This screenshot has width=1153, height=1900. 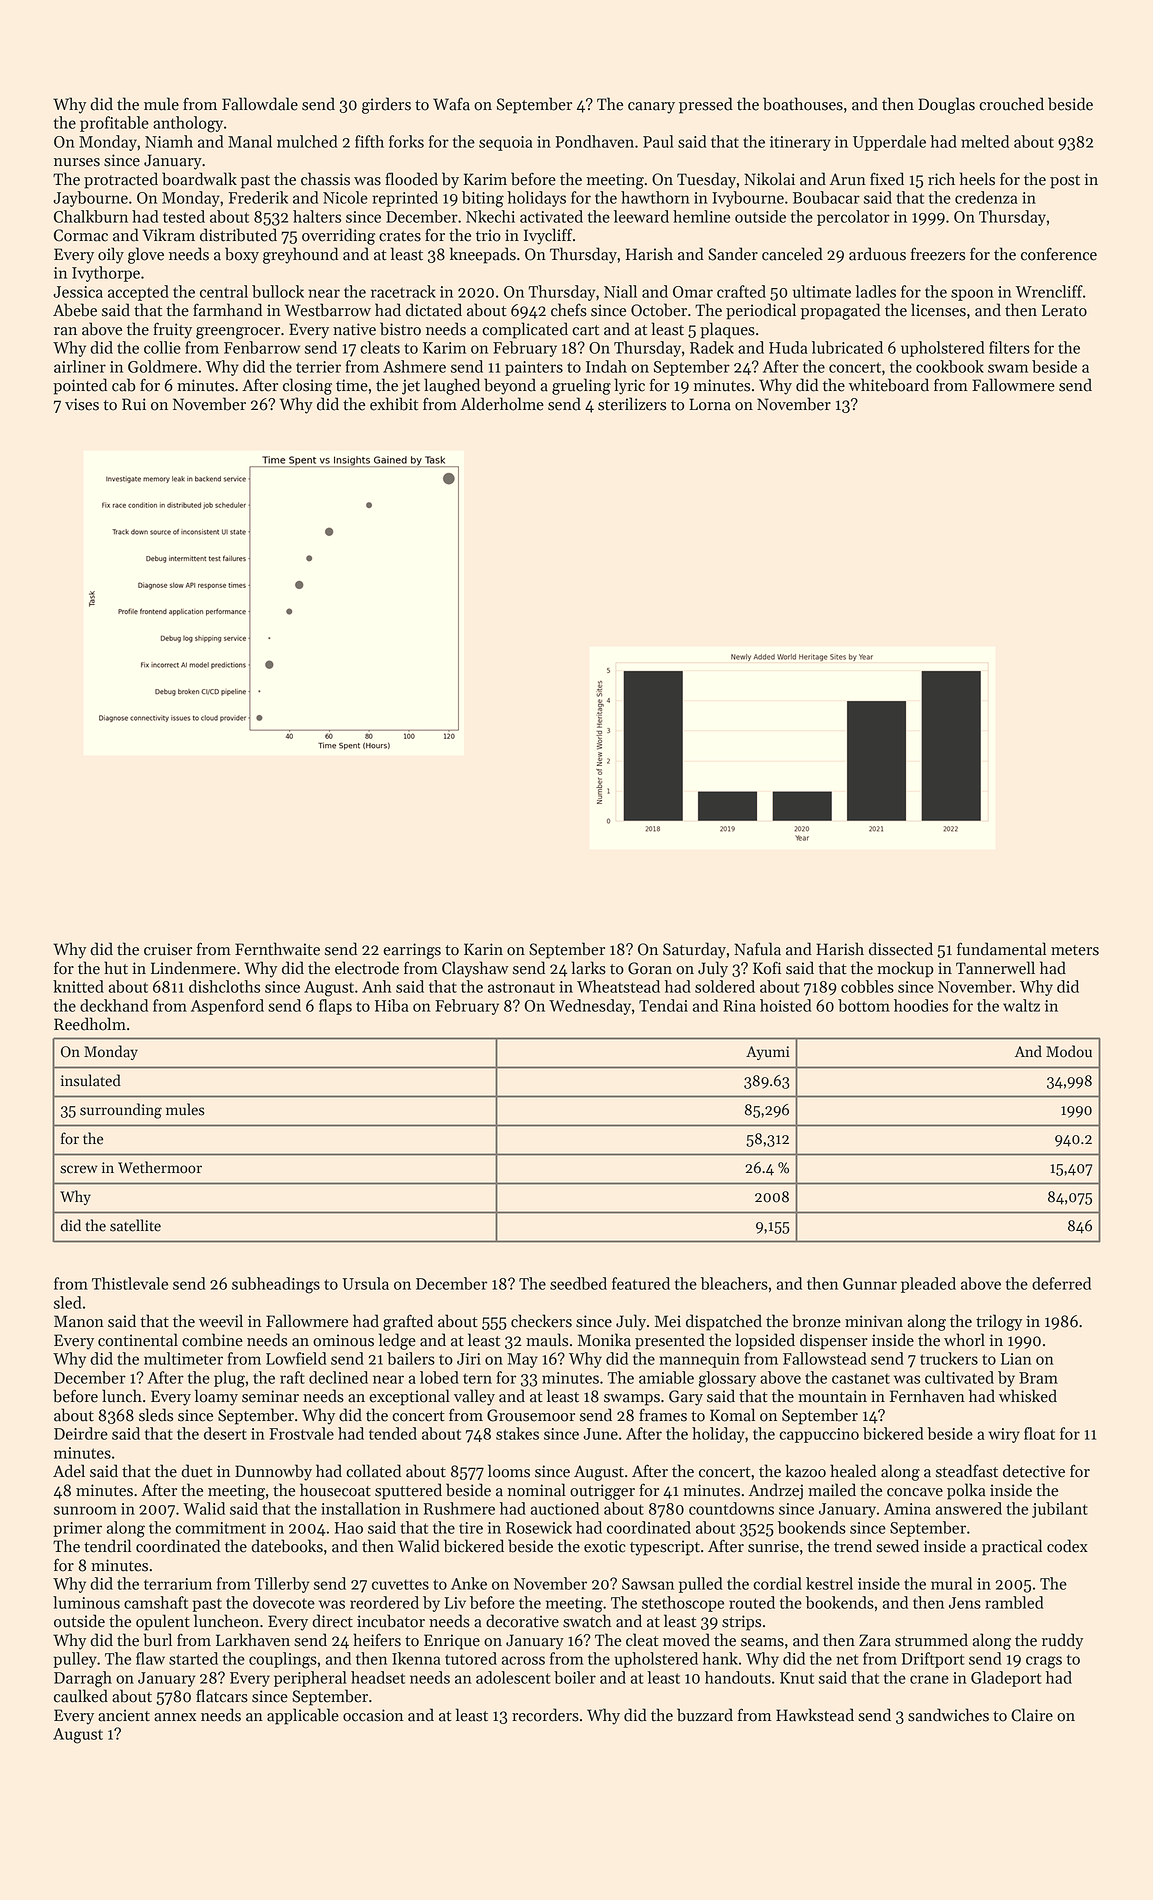 What do you see at coordinates (332, 1621) in the screenshot?
I see `direct` at bounding box center [332, 1621].
